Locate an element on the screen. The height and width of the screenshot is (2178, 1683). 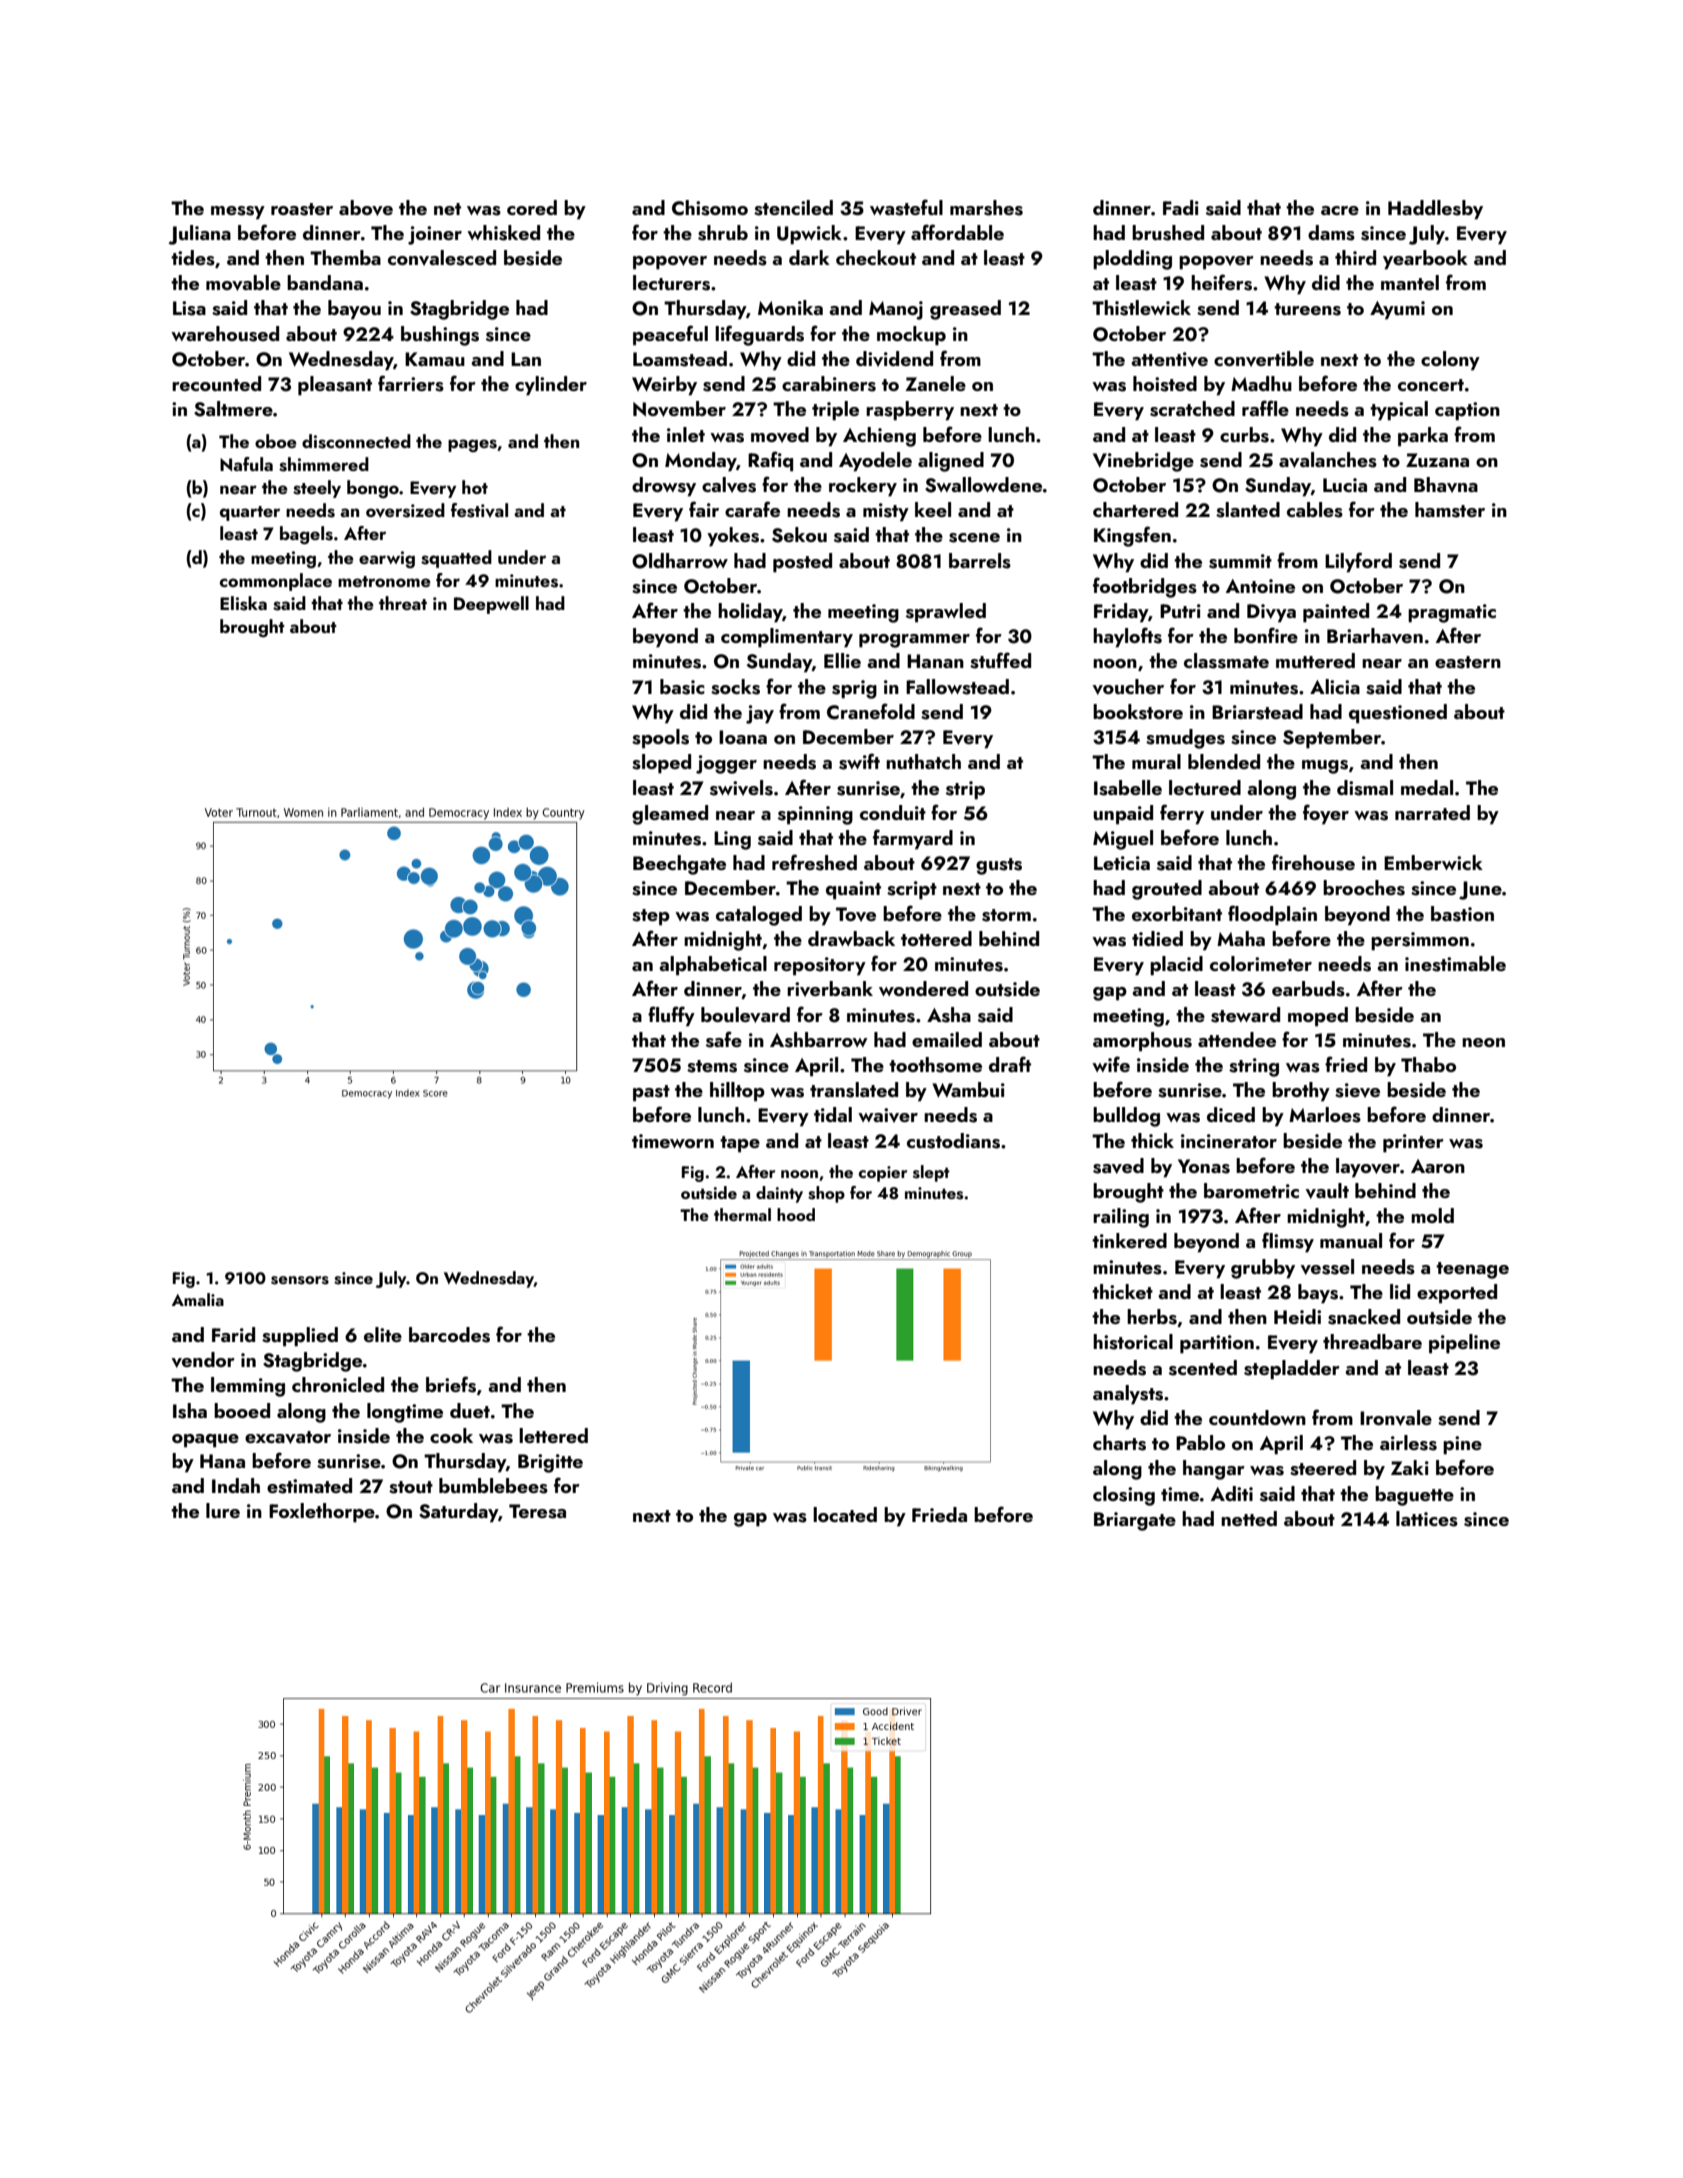
alphabetical is located at coordinates (713, 966).
